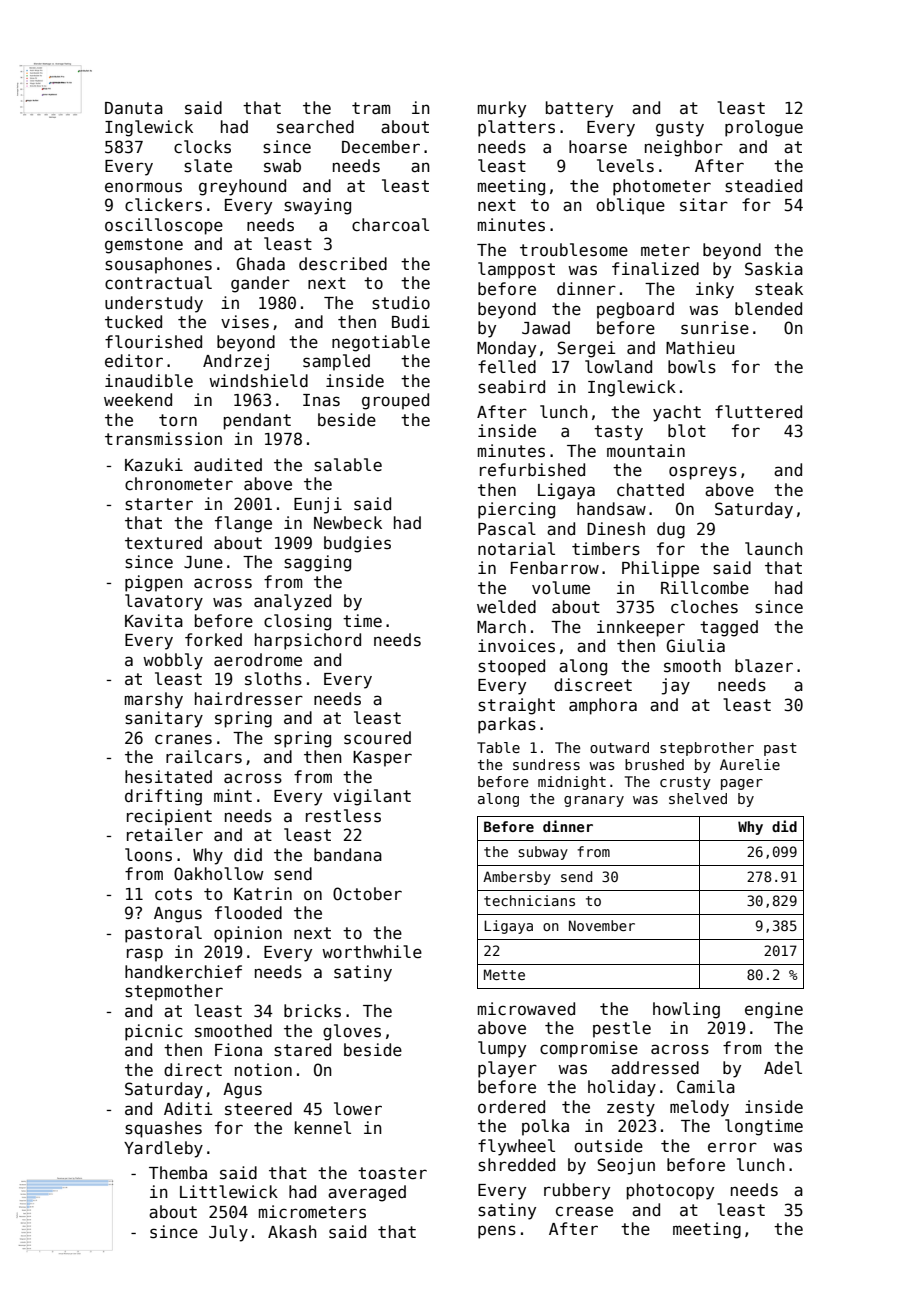 Image resolution: width=908 pixels, height=1316 pixels. I want to click on bandana, so click(348, 855).
